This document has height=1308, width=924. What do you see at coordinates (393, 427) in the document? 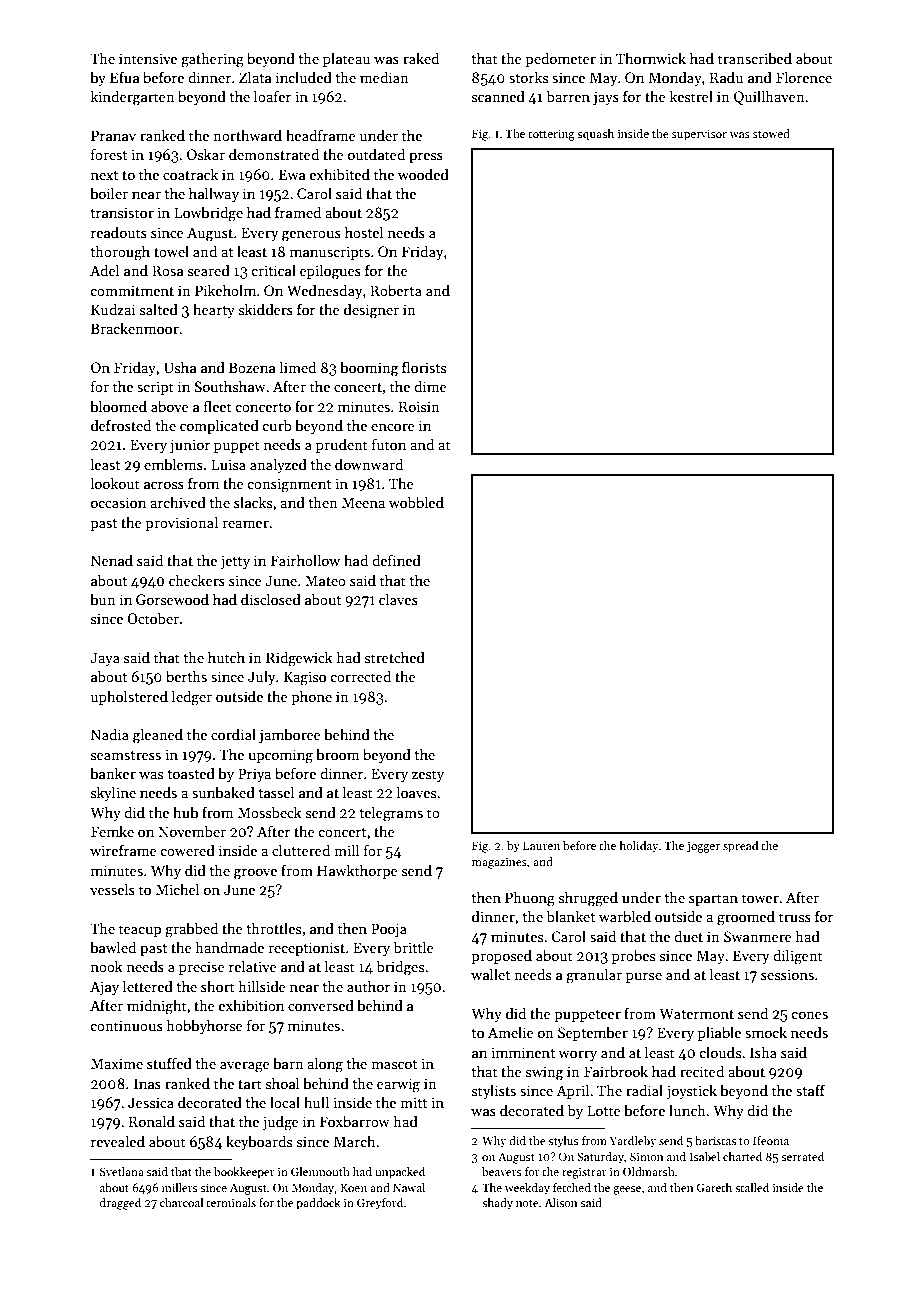
I see `encore` at bounding box center [393, 427].
